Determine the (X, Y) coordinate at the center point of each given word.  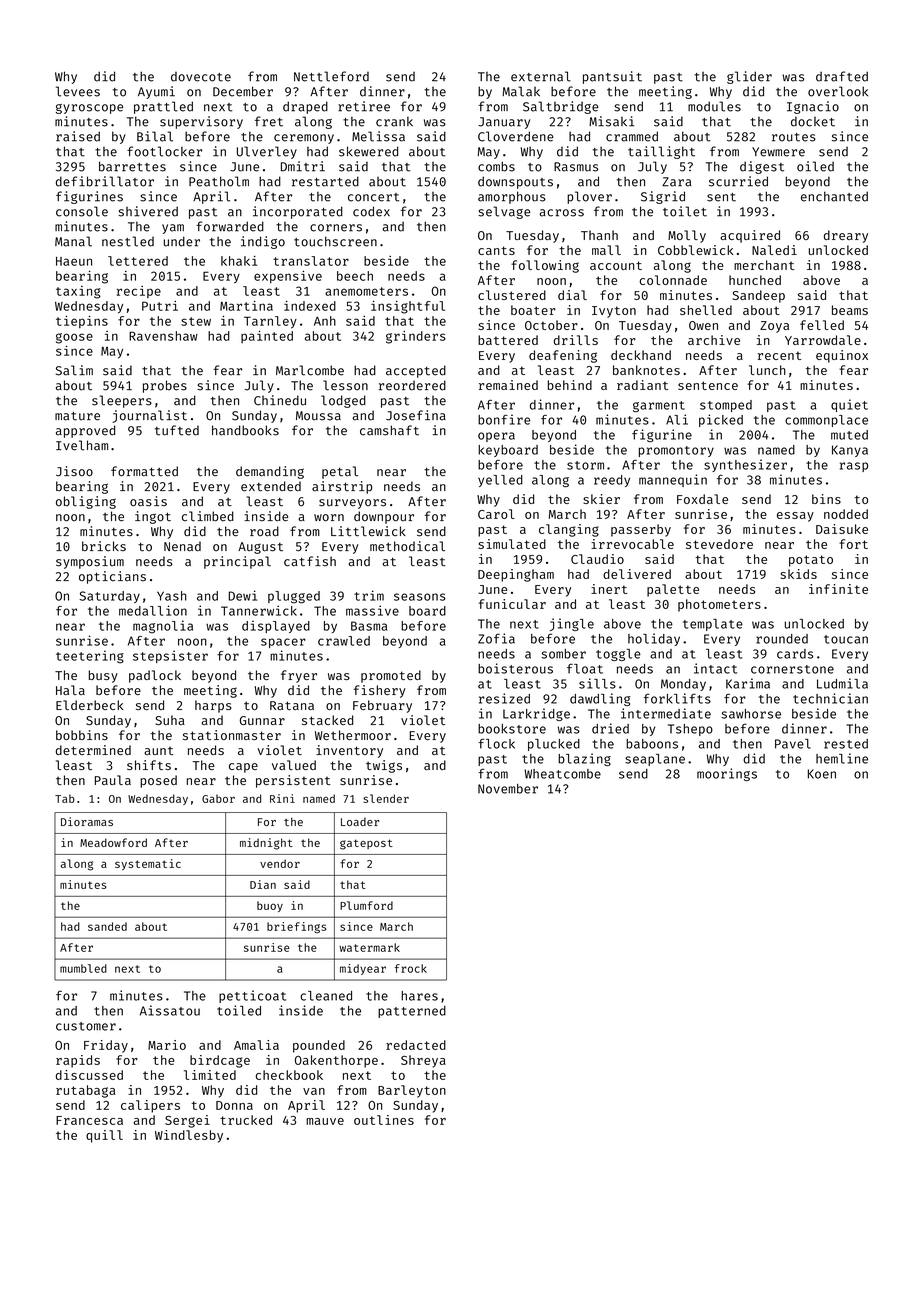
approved (85, 431)
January (504, 123)
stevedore (719, 544)
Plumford (366, 905)
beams (850, 310)
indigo (263, 242)
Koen (822, 774)
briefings (296, 927)
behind (570, 385)
